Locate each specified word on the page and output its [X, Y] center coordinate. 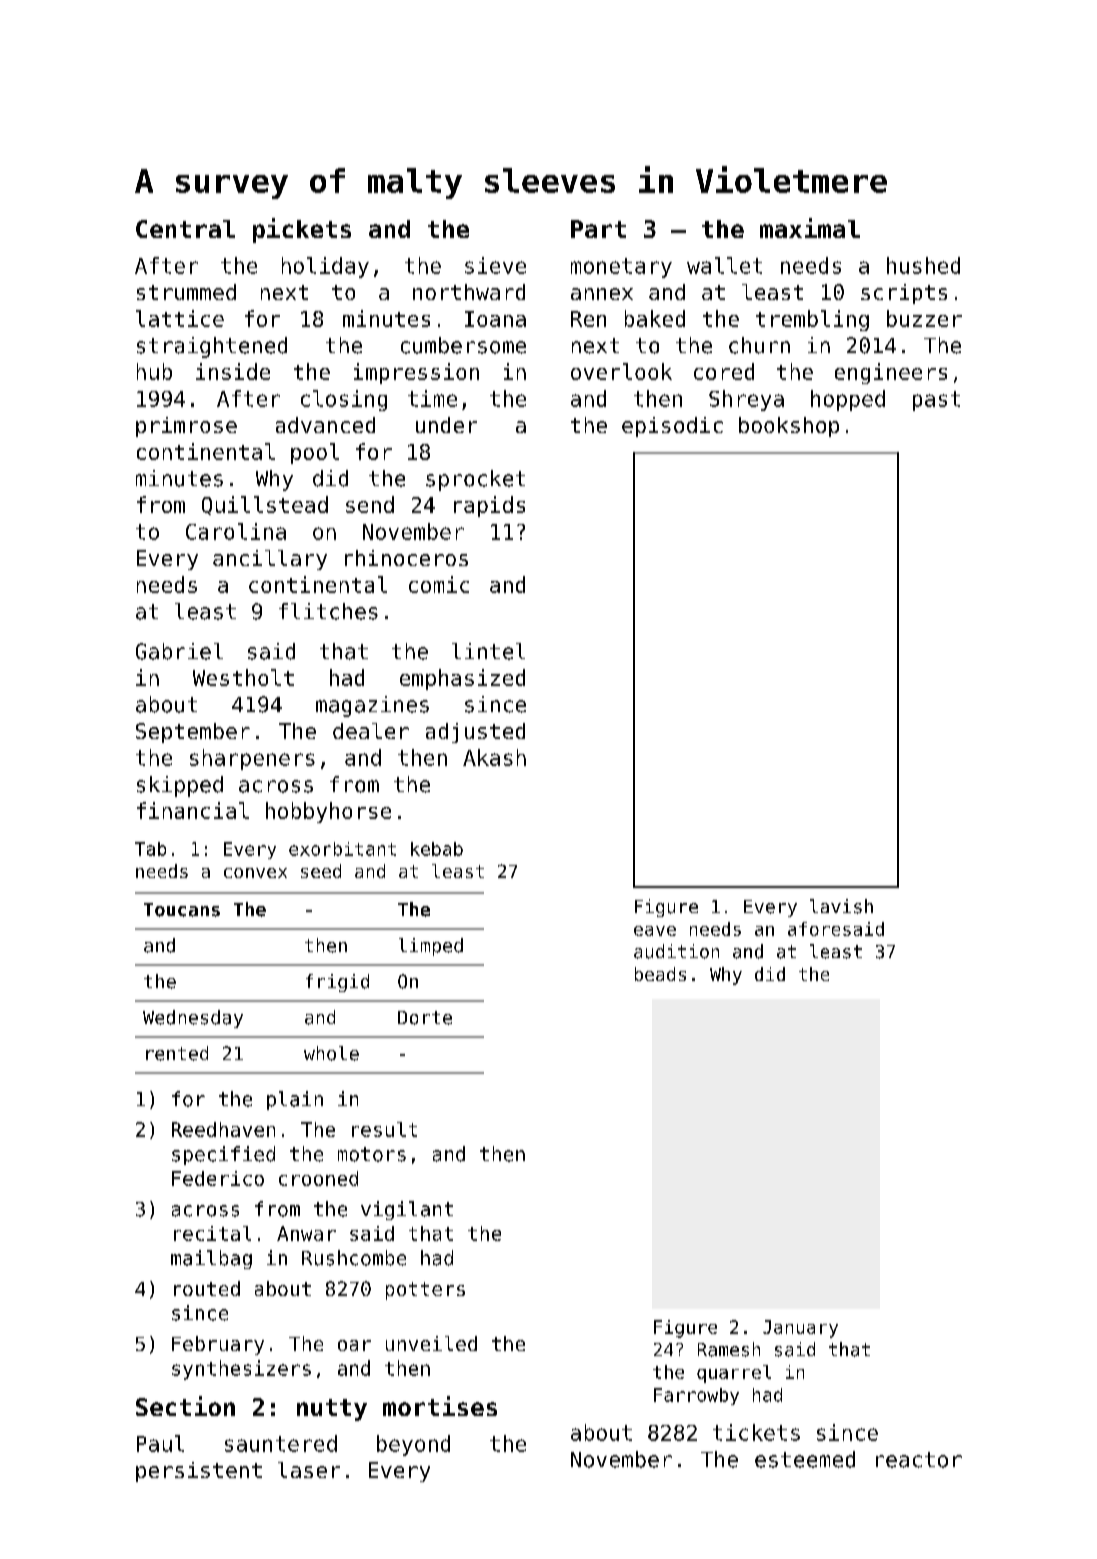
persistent [199, 1472]
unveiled [431, 1343]
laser [309, 1470]
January [800, 1329]
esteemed [805, 1459]
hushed [923, 265]
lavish [841, 906]
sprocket [475, 480]
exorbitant [342, 849]
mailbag [211, 1259]
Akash [494, 757]
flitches [328, 611]
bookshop [789, 427]
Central [185, 229]
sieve [495, 265]
